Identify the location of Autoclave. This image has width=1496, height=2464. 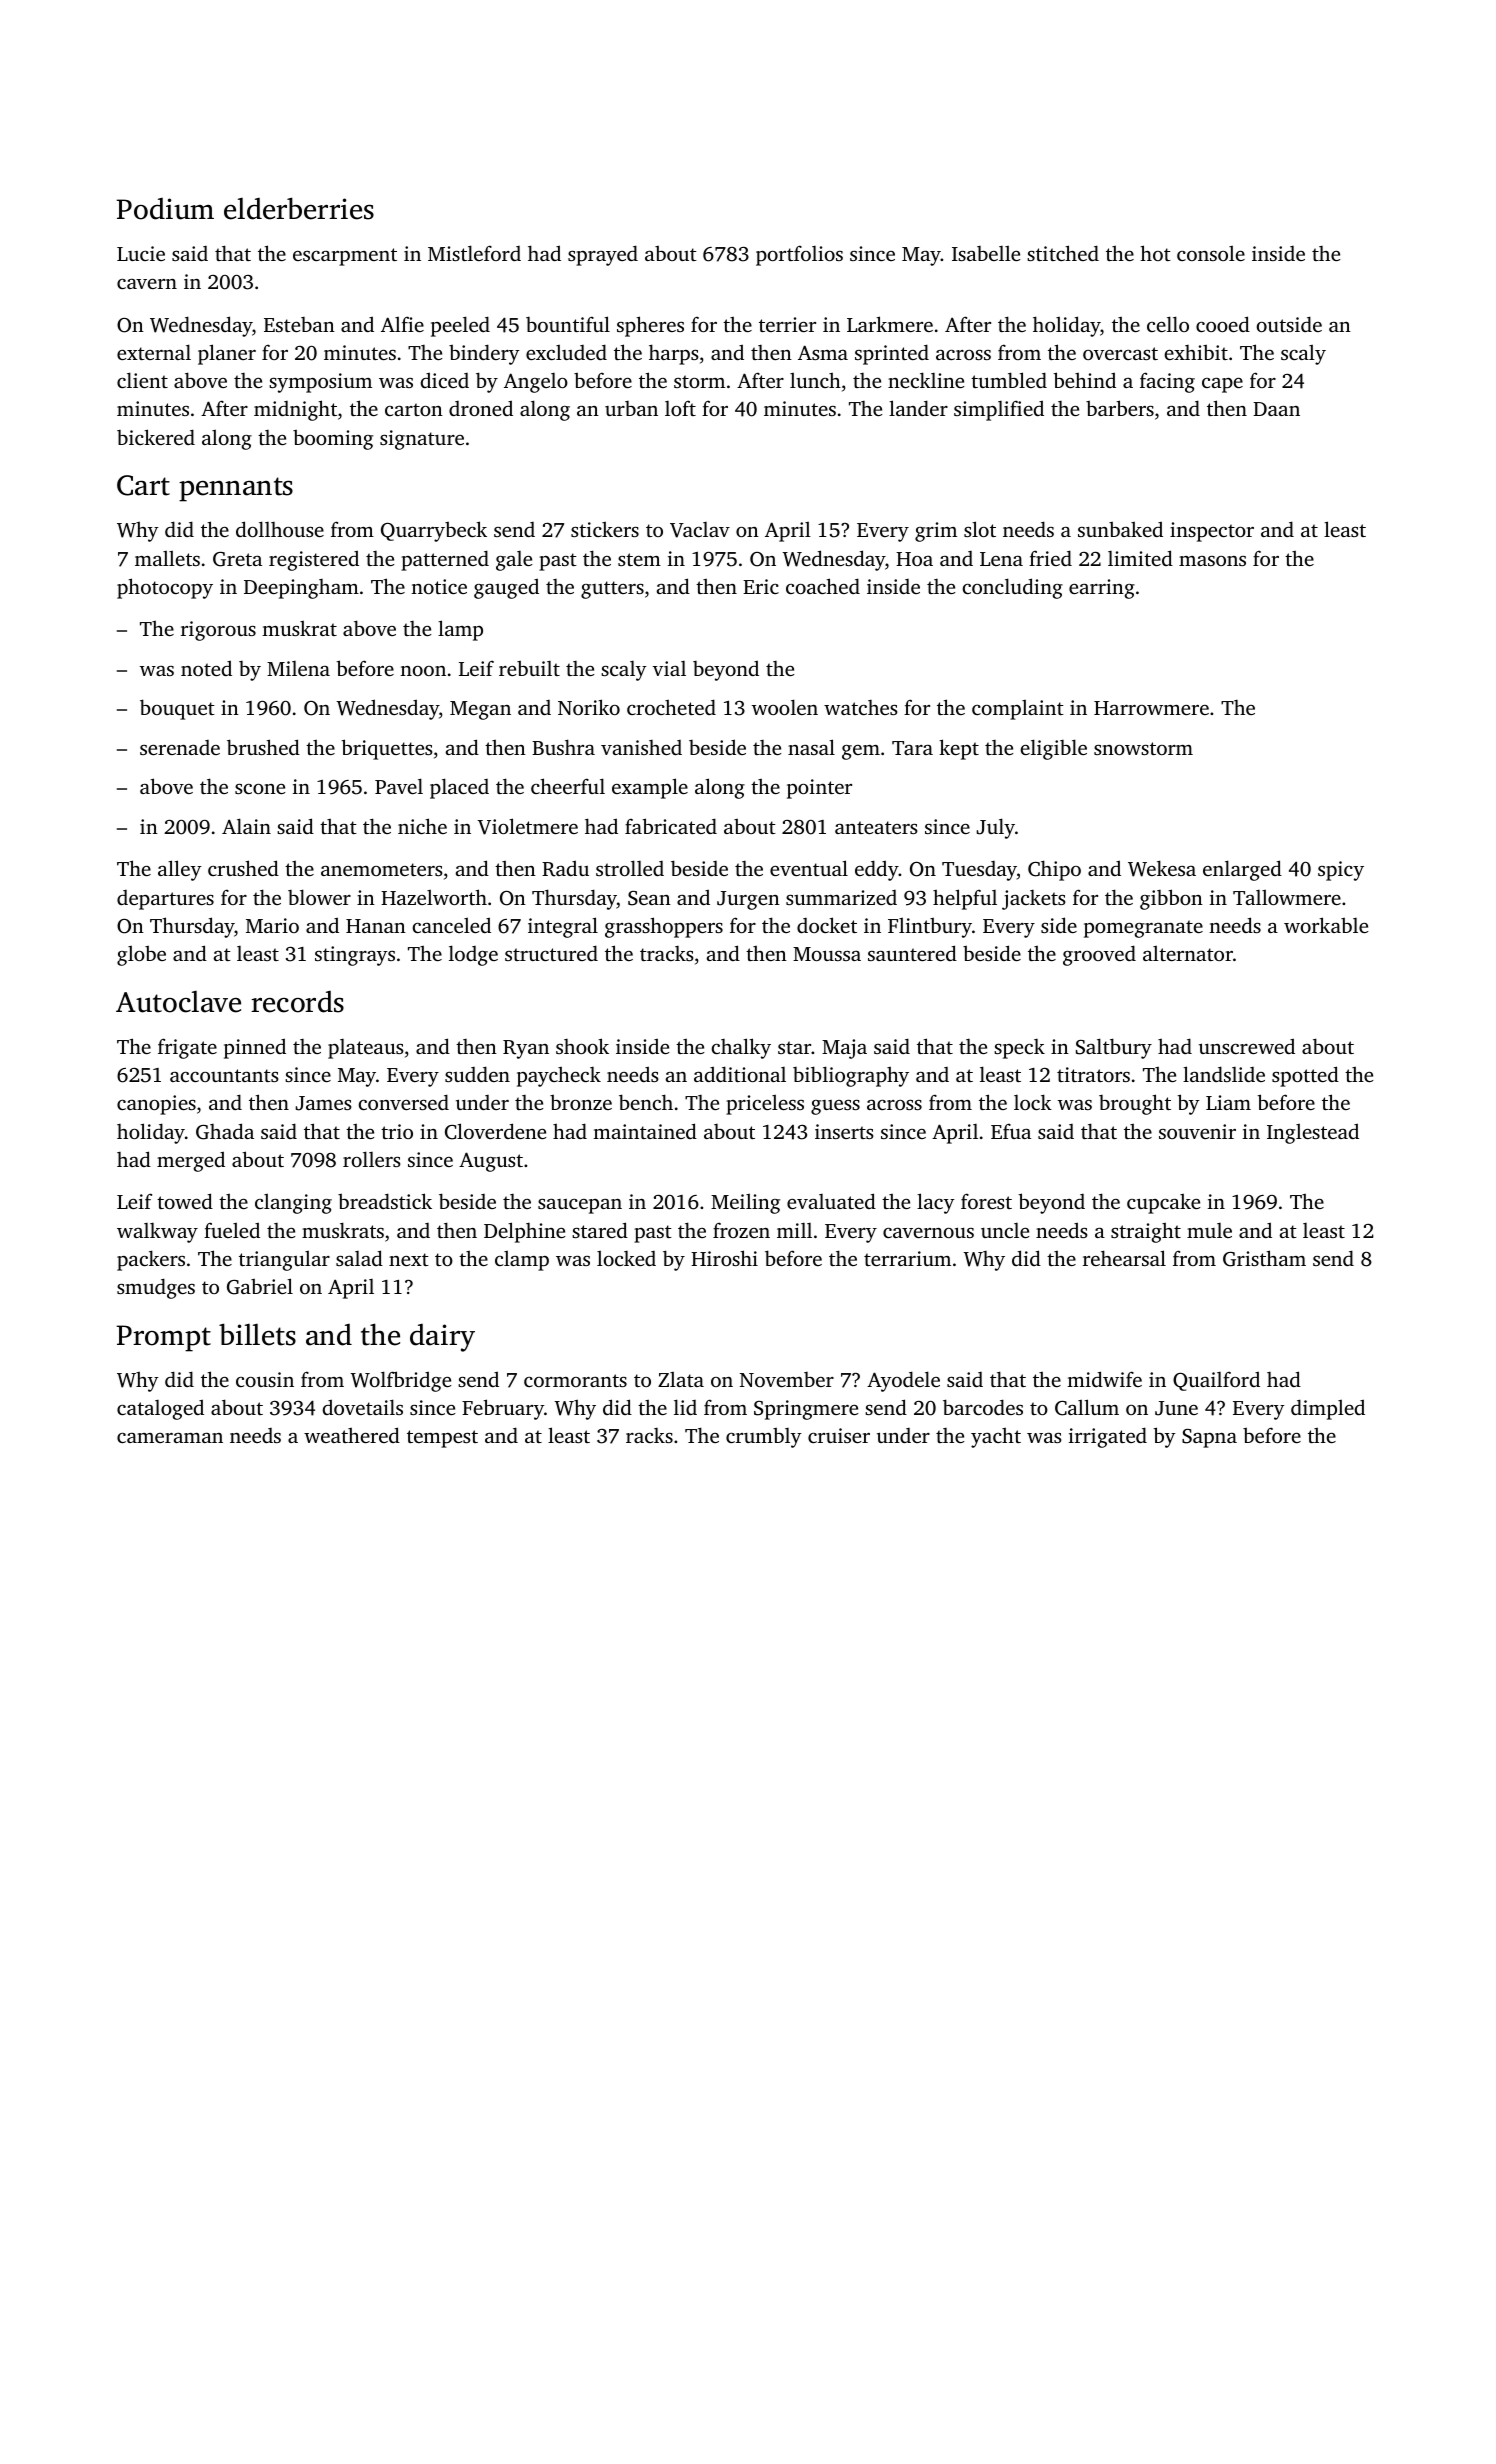
(178, 1001).
